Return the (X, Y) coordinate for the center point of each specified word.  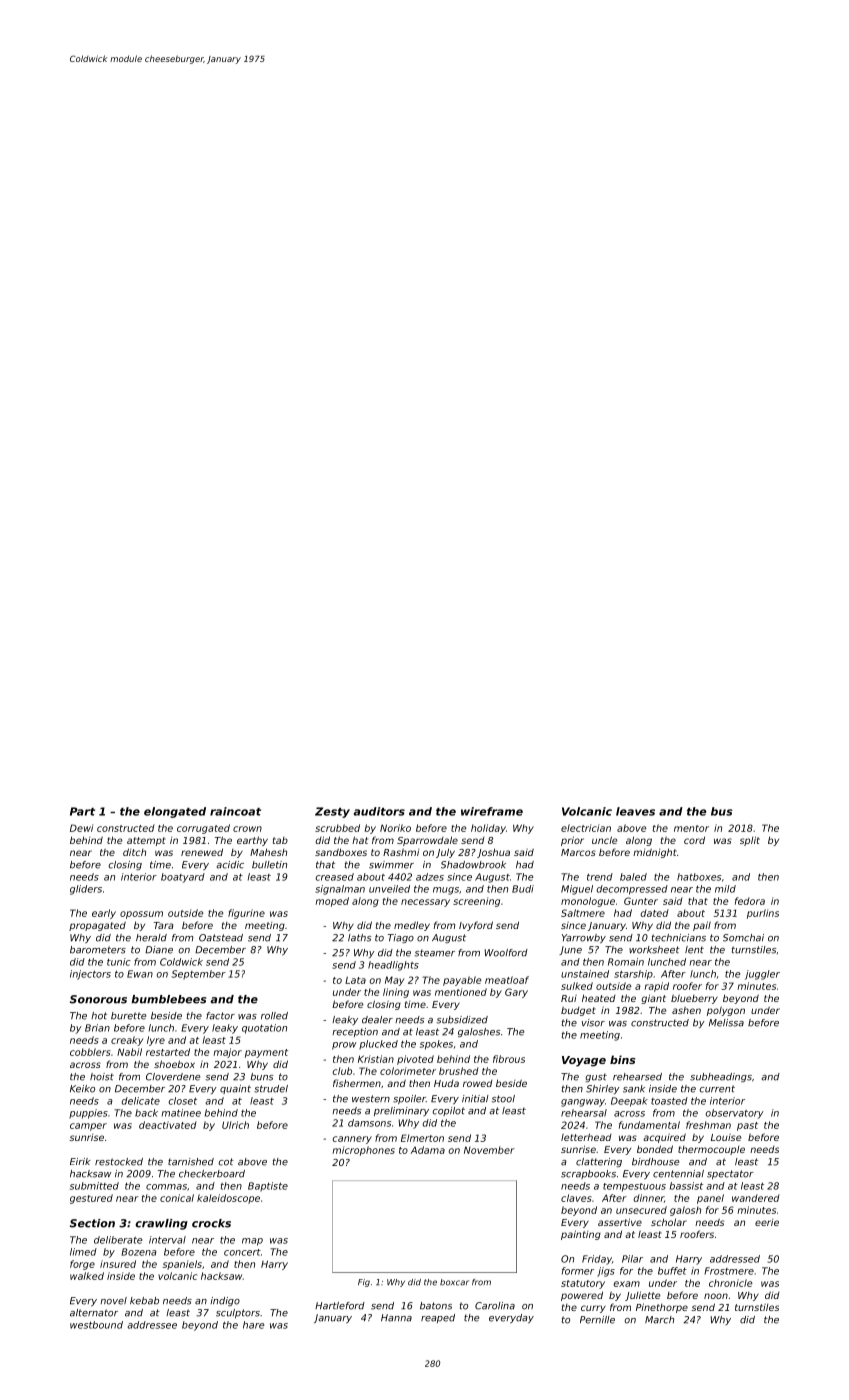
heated (599, 998)
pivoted (415, 1060)
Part (82, 811)
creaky (127, 1041)
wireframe (492, 811)
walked (87, 1276)
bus (721, 811)
